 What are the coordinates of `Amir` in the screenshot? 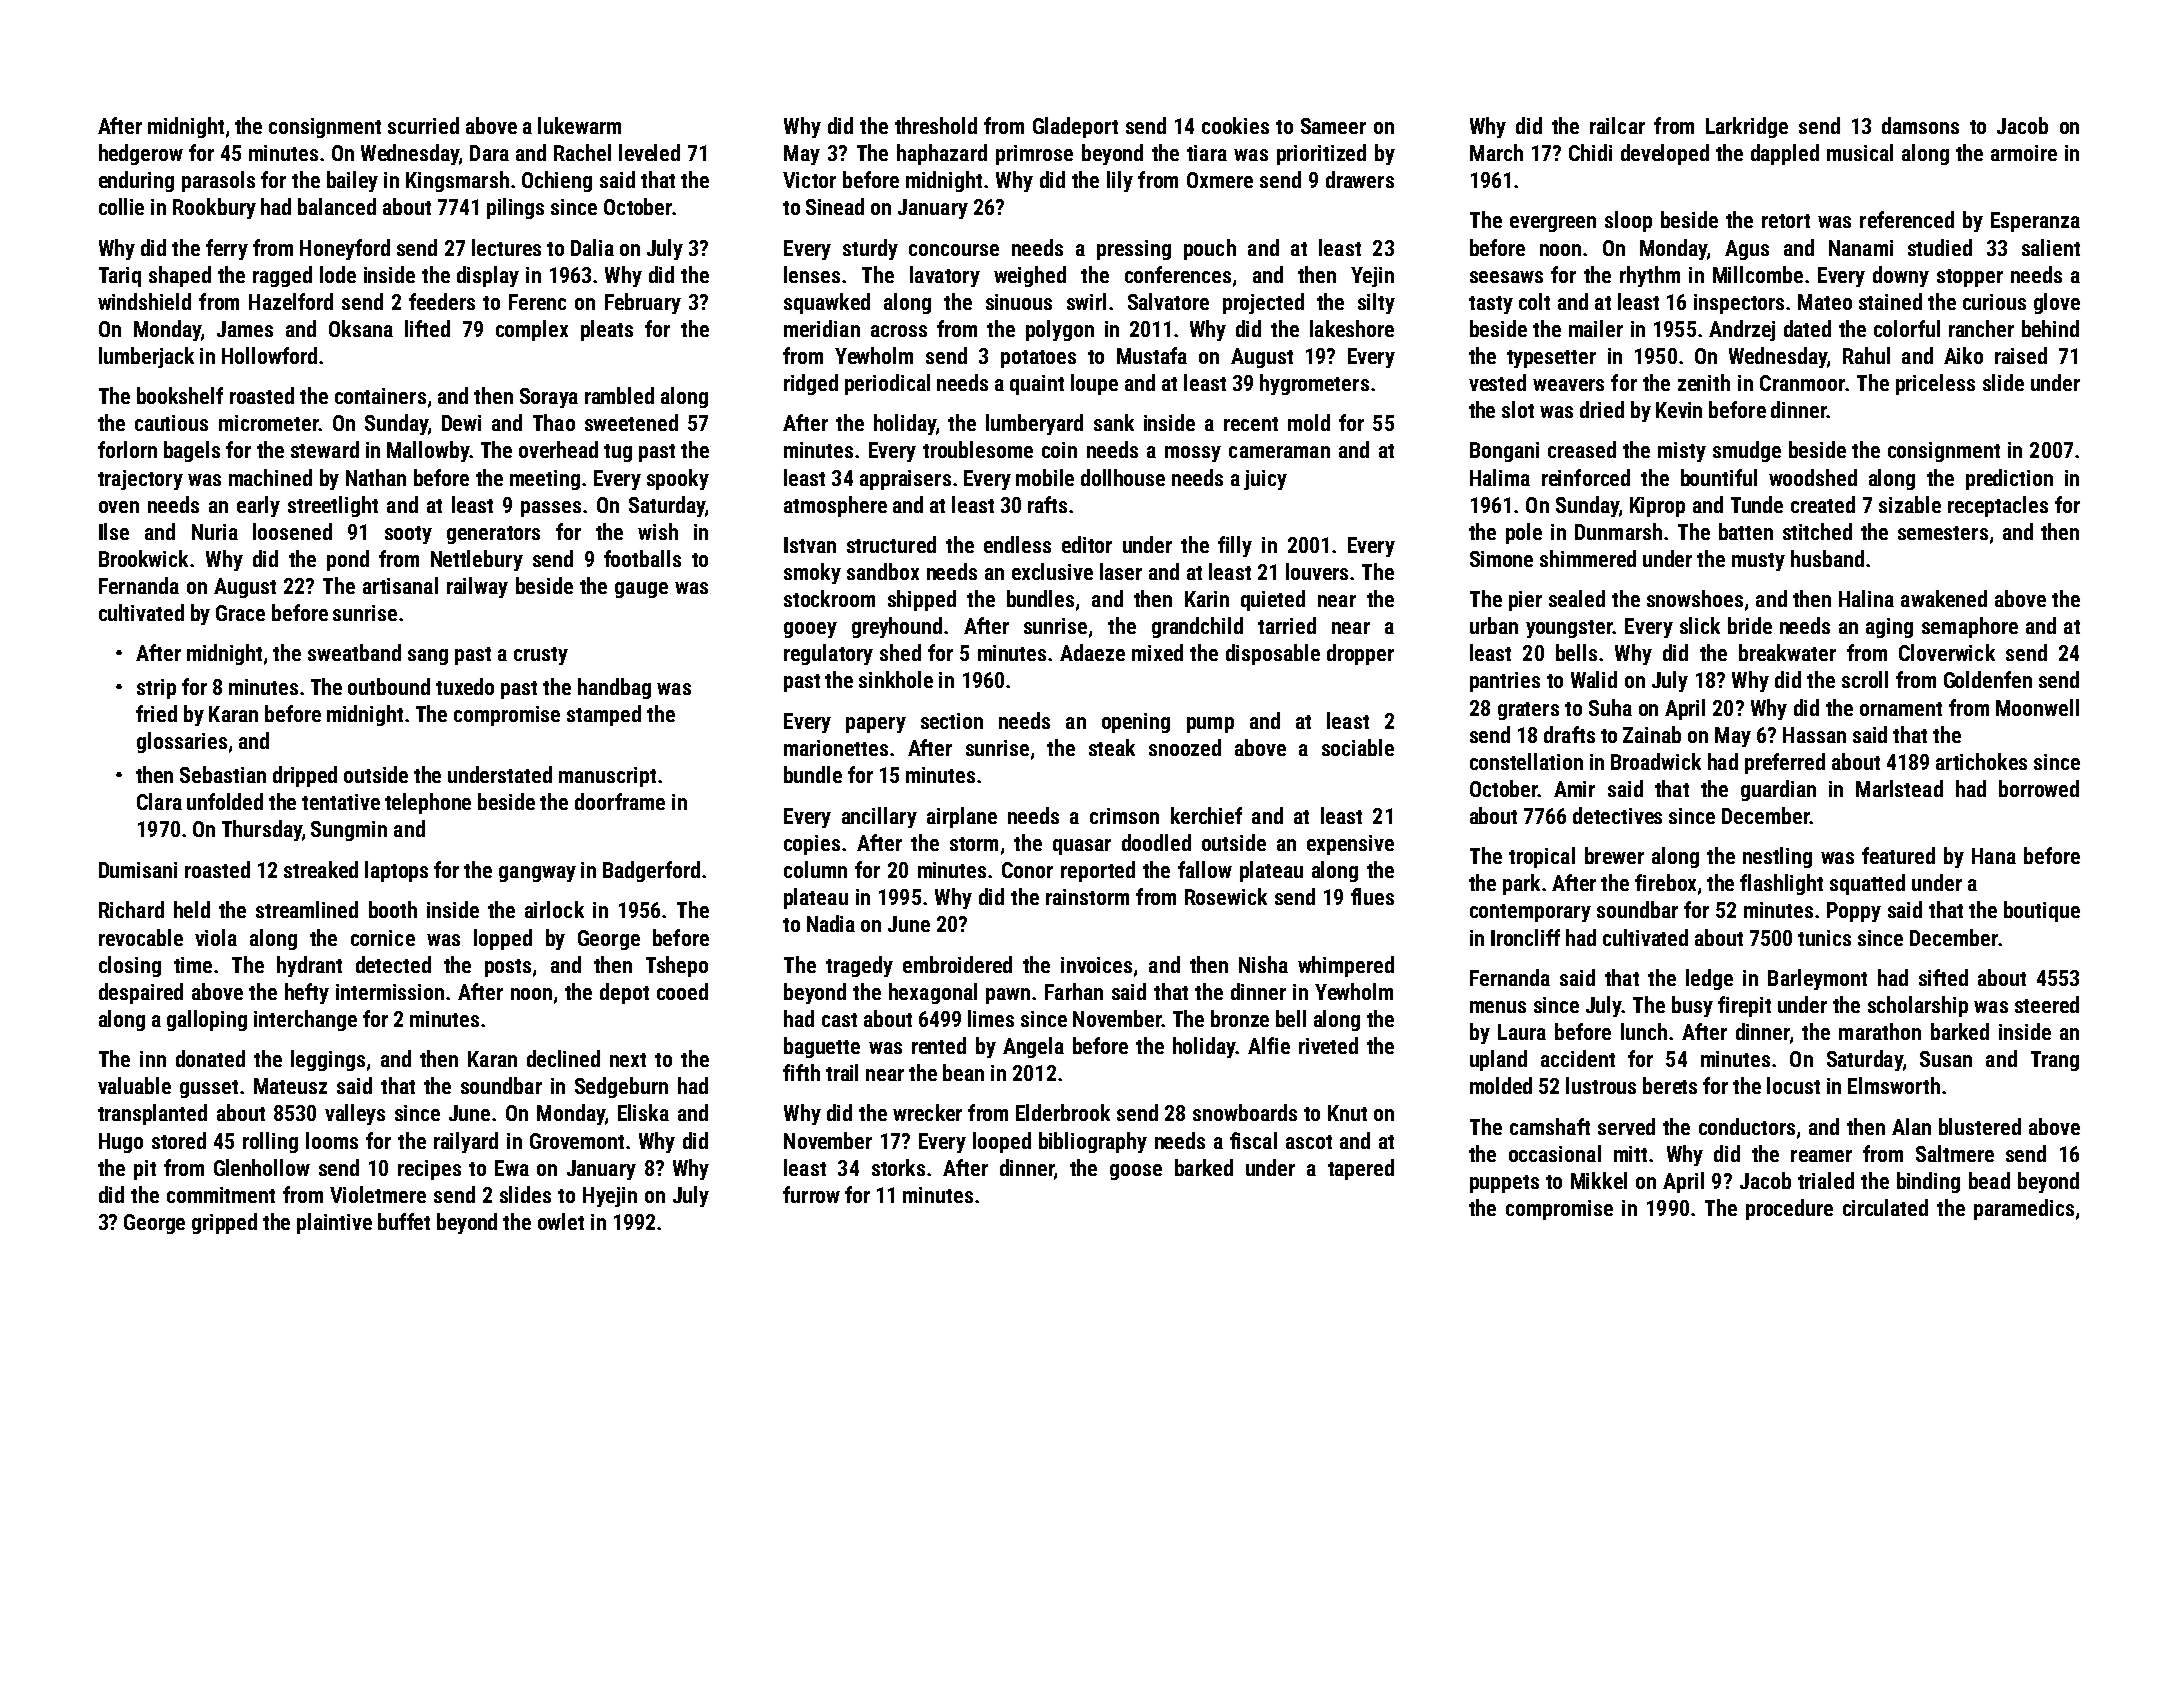 It's located at (1574, 789).
